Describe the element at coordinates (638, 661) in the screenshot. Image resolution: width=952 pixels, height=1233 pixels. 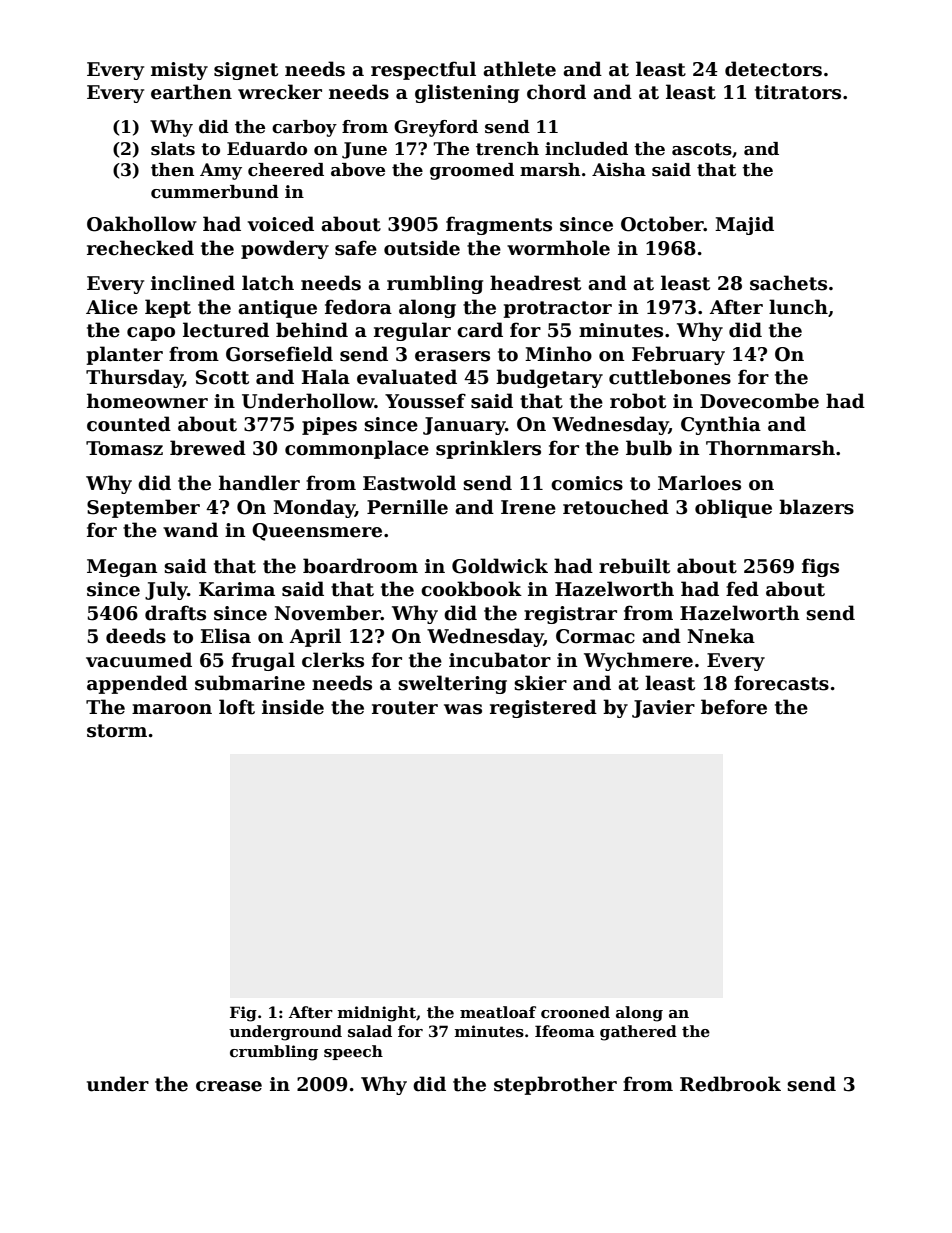
I see `Wychmere` at that location.
